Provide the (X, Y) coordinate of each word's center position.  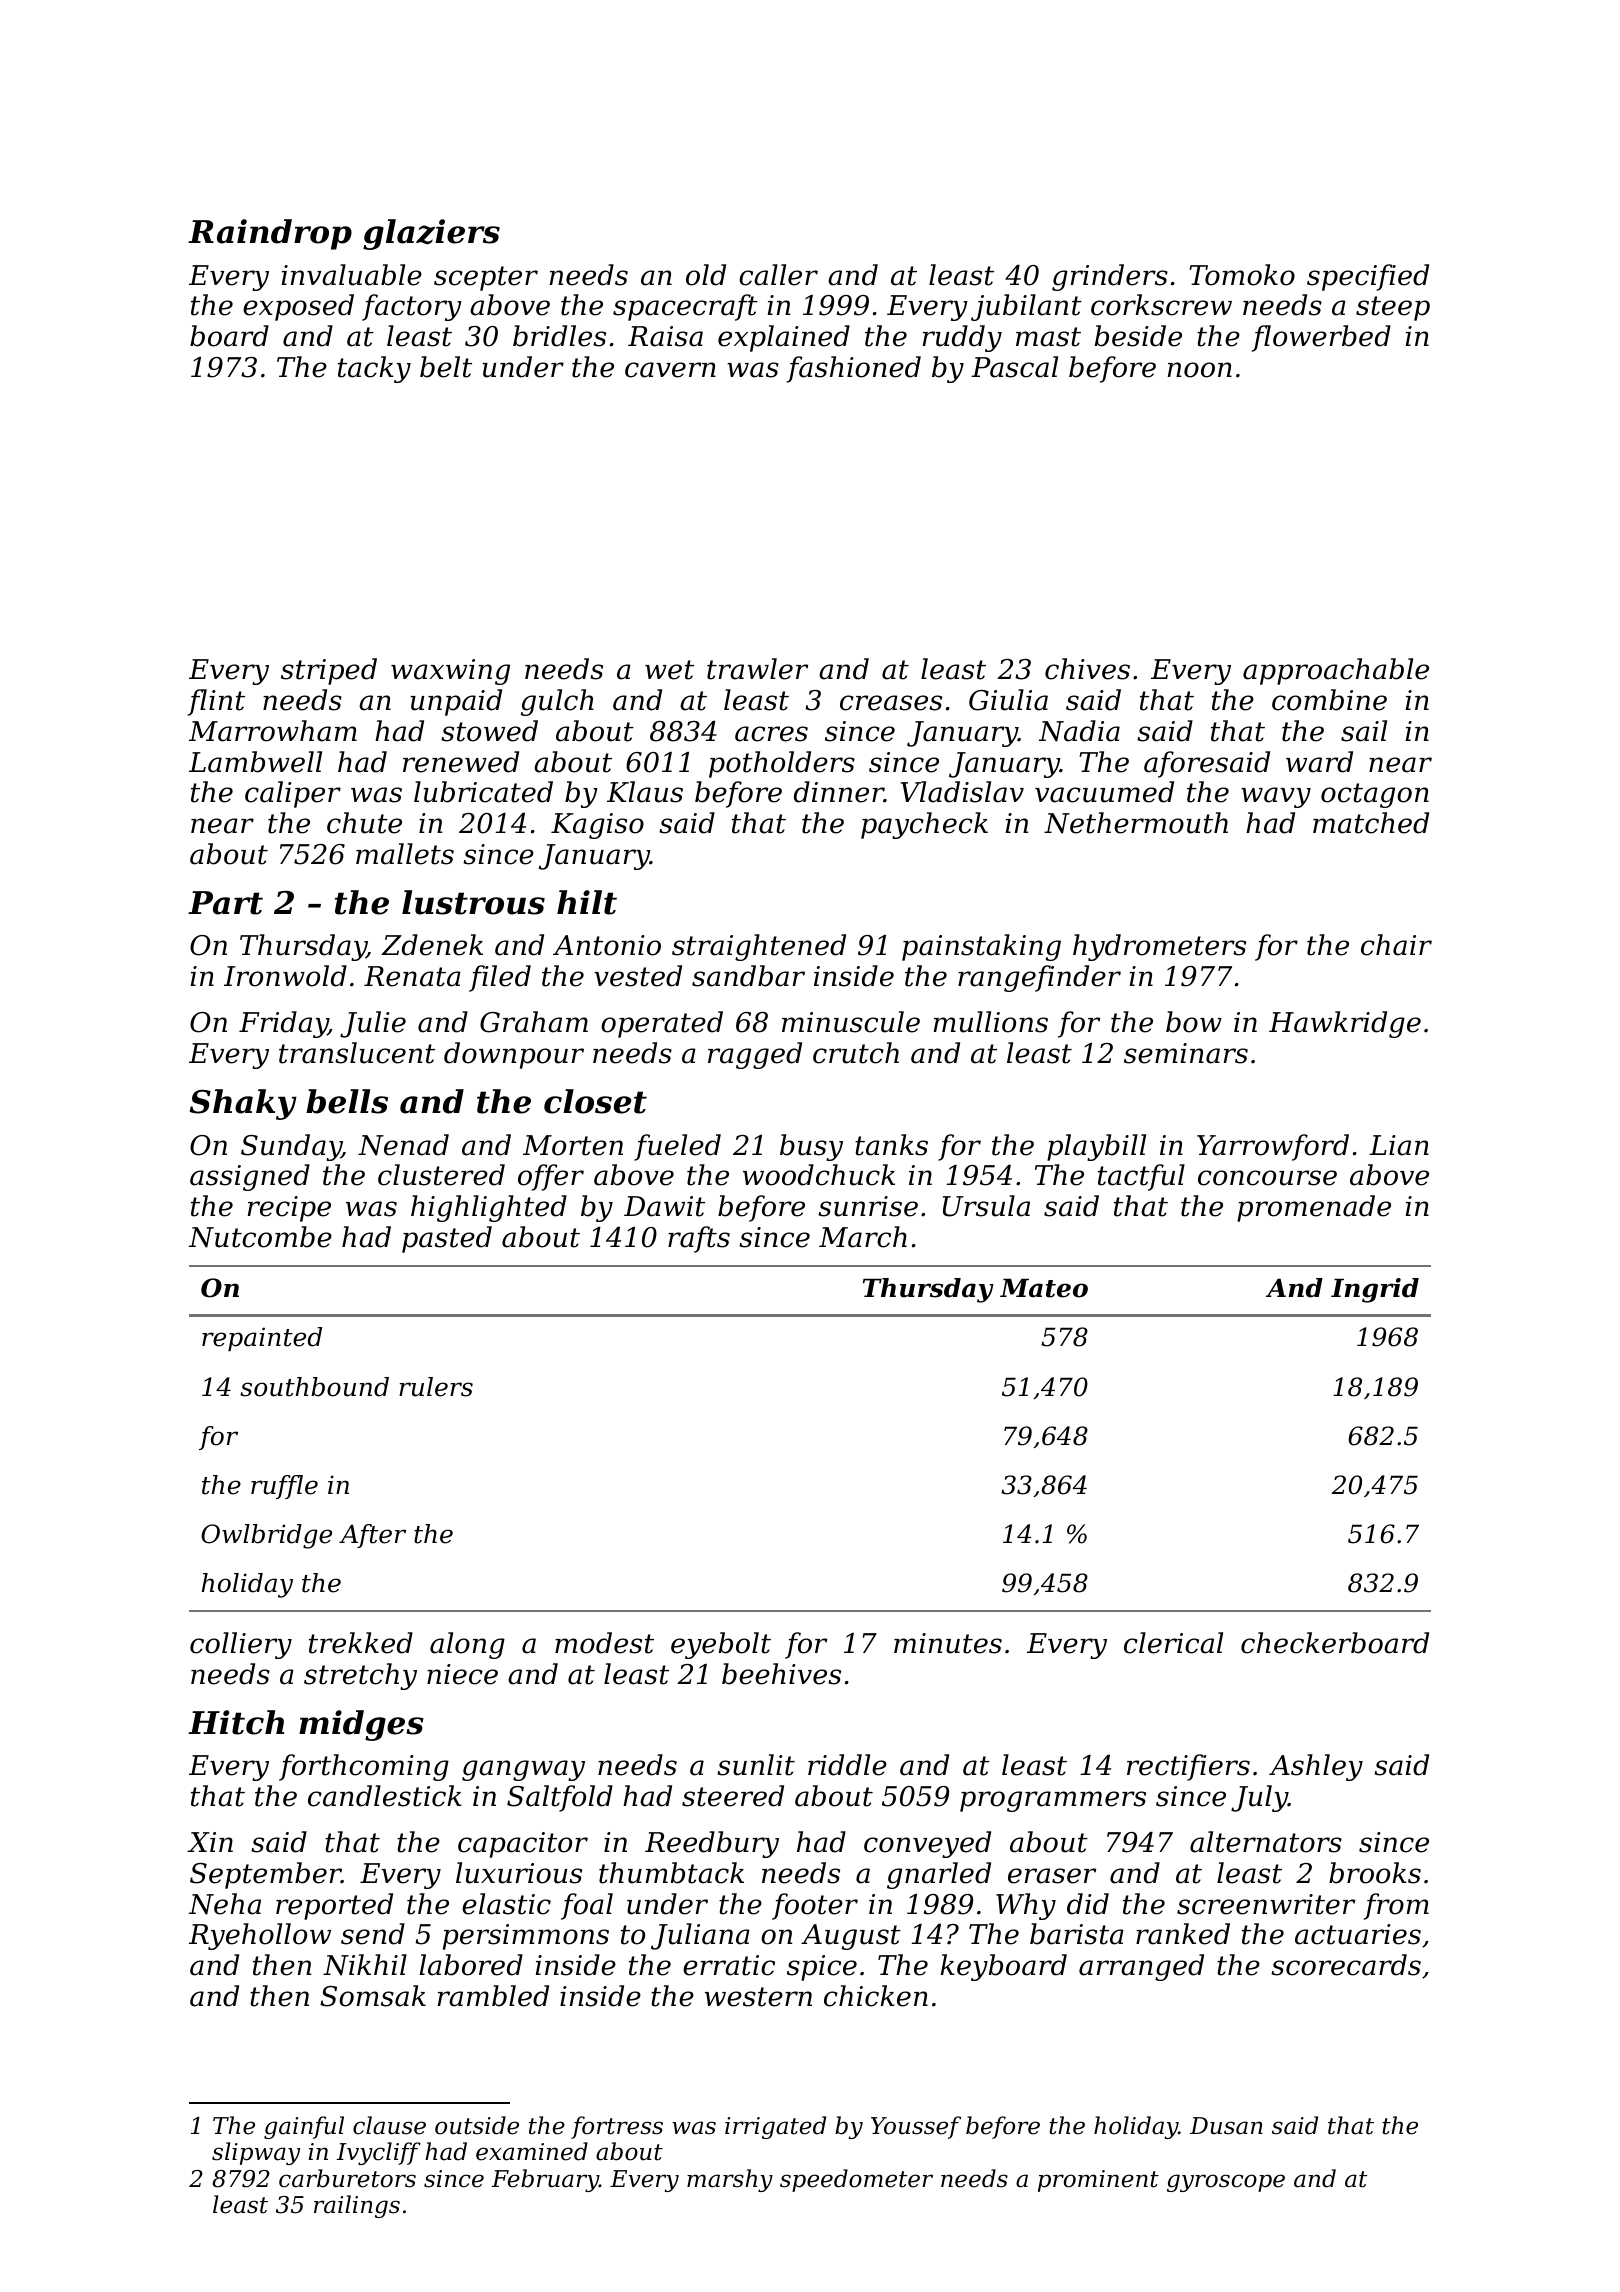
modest (604, 1643)
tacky (374, 369)
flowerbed (1321, 338)
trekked (361, 1643)
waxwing (450, 672)
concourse (1267, 1178)
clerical (1173, 1643)
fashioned (854, 369)
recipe (289, 1209)
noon (1200, 370)
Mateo (1044, 1288)
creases (891, 703)
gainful (304, 2127)
